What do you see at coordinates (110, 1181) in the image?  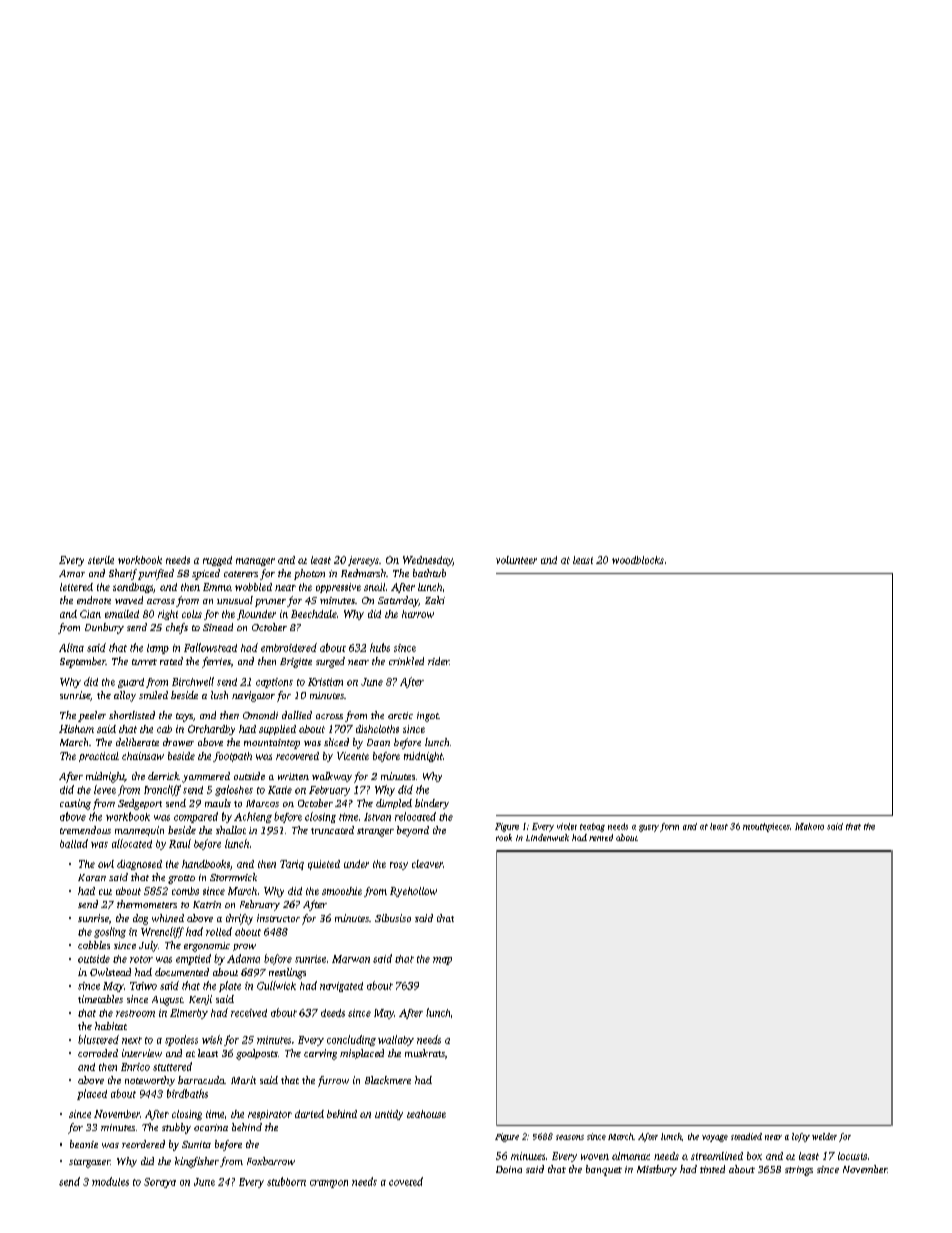 I see `modules` at bounding box center [110, 1181].
